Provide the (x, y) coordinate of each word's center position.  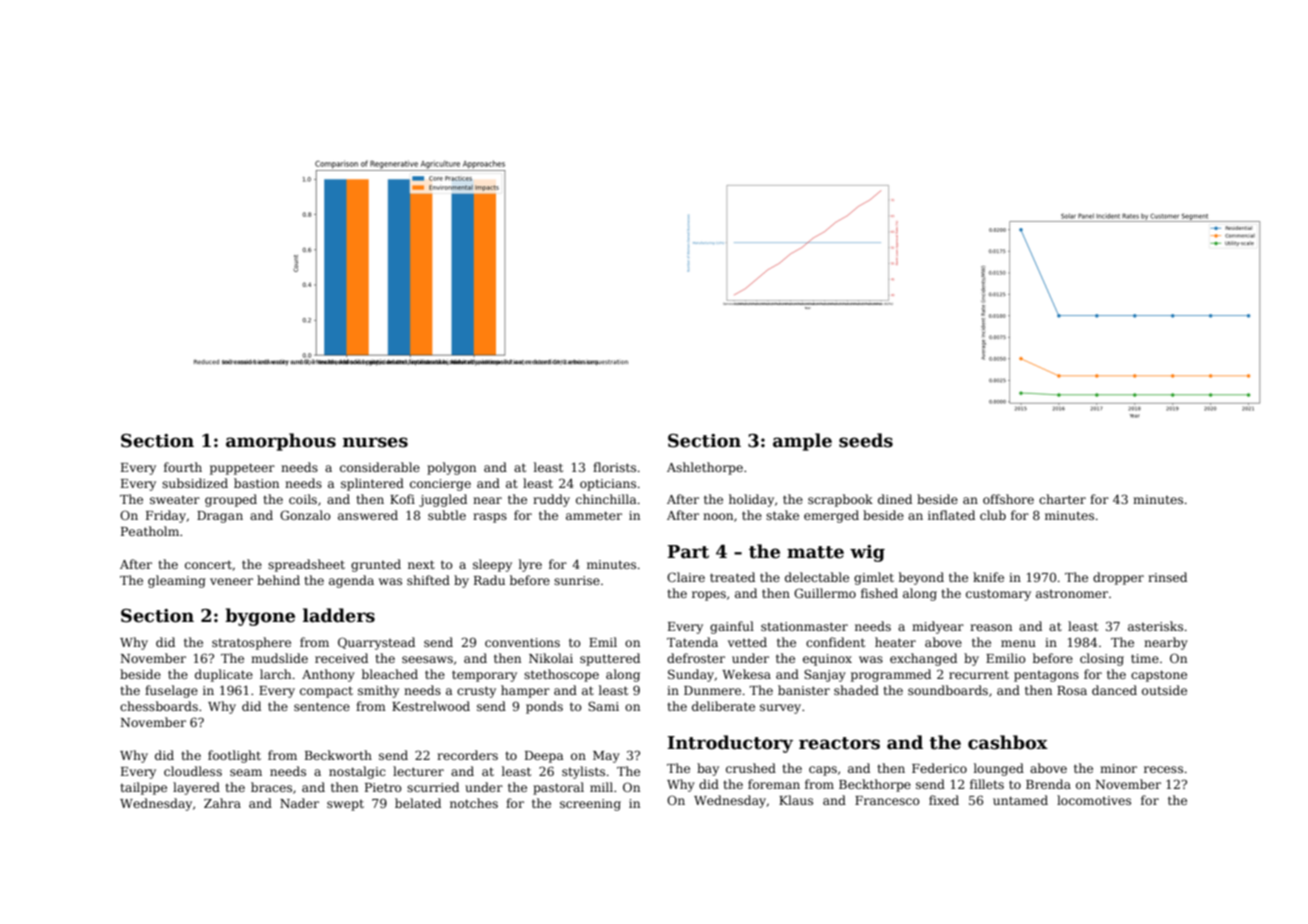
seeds (866, 440)
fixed (944, 800)
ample (802, 442)
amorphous (281, 442)
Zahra (222, 803)
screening (590, 805)
